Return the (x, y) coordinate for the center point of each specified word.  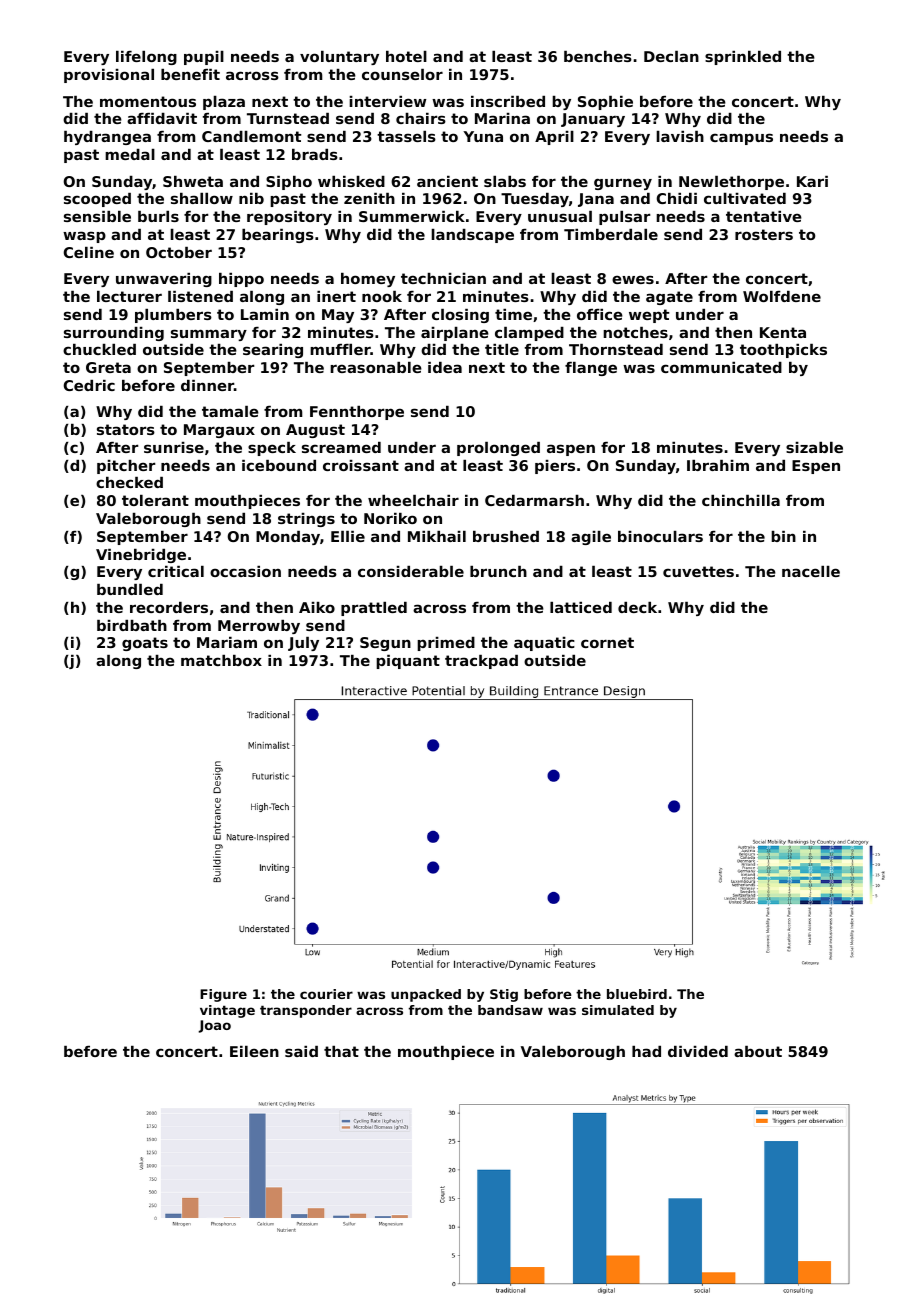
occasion (245, 571)
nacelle (811, 571)
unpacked (426, 995)
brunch (498, 571)
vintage (227, 1011)
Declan (671, 56)
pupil (204, 58)
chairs (421, 118)
